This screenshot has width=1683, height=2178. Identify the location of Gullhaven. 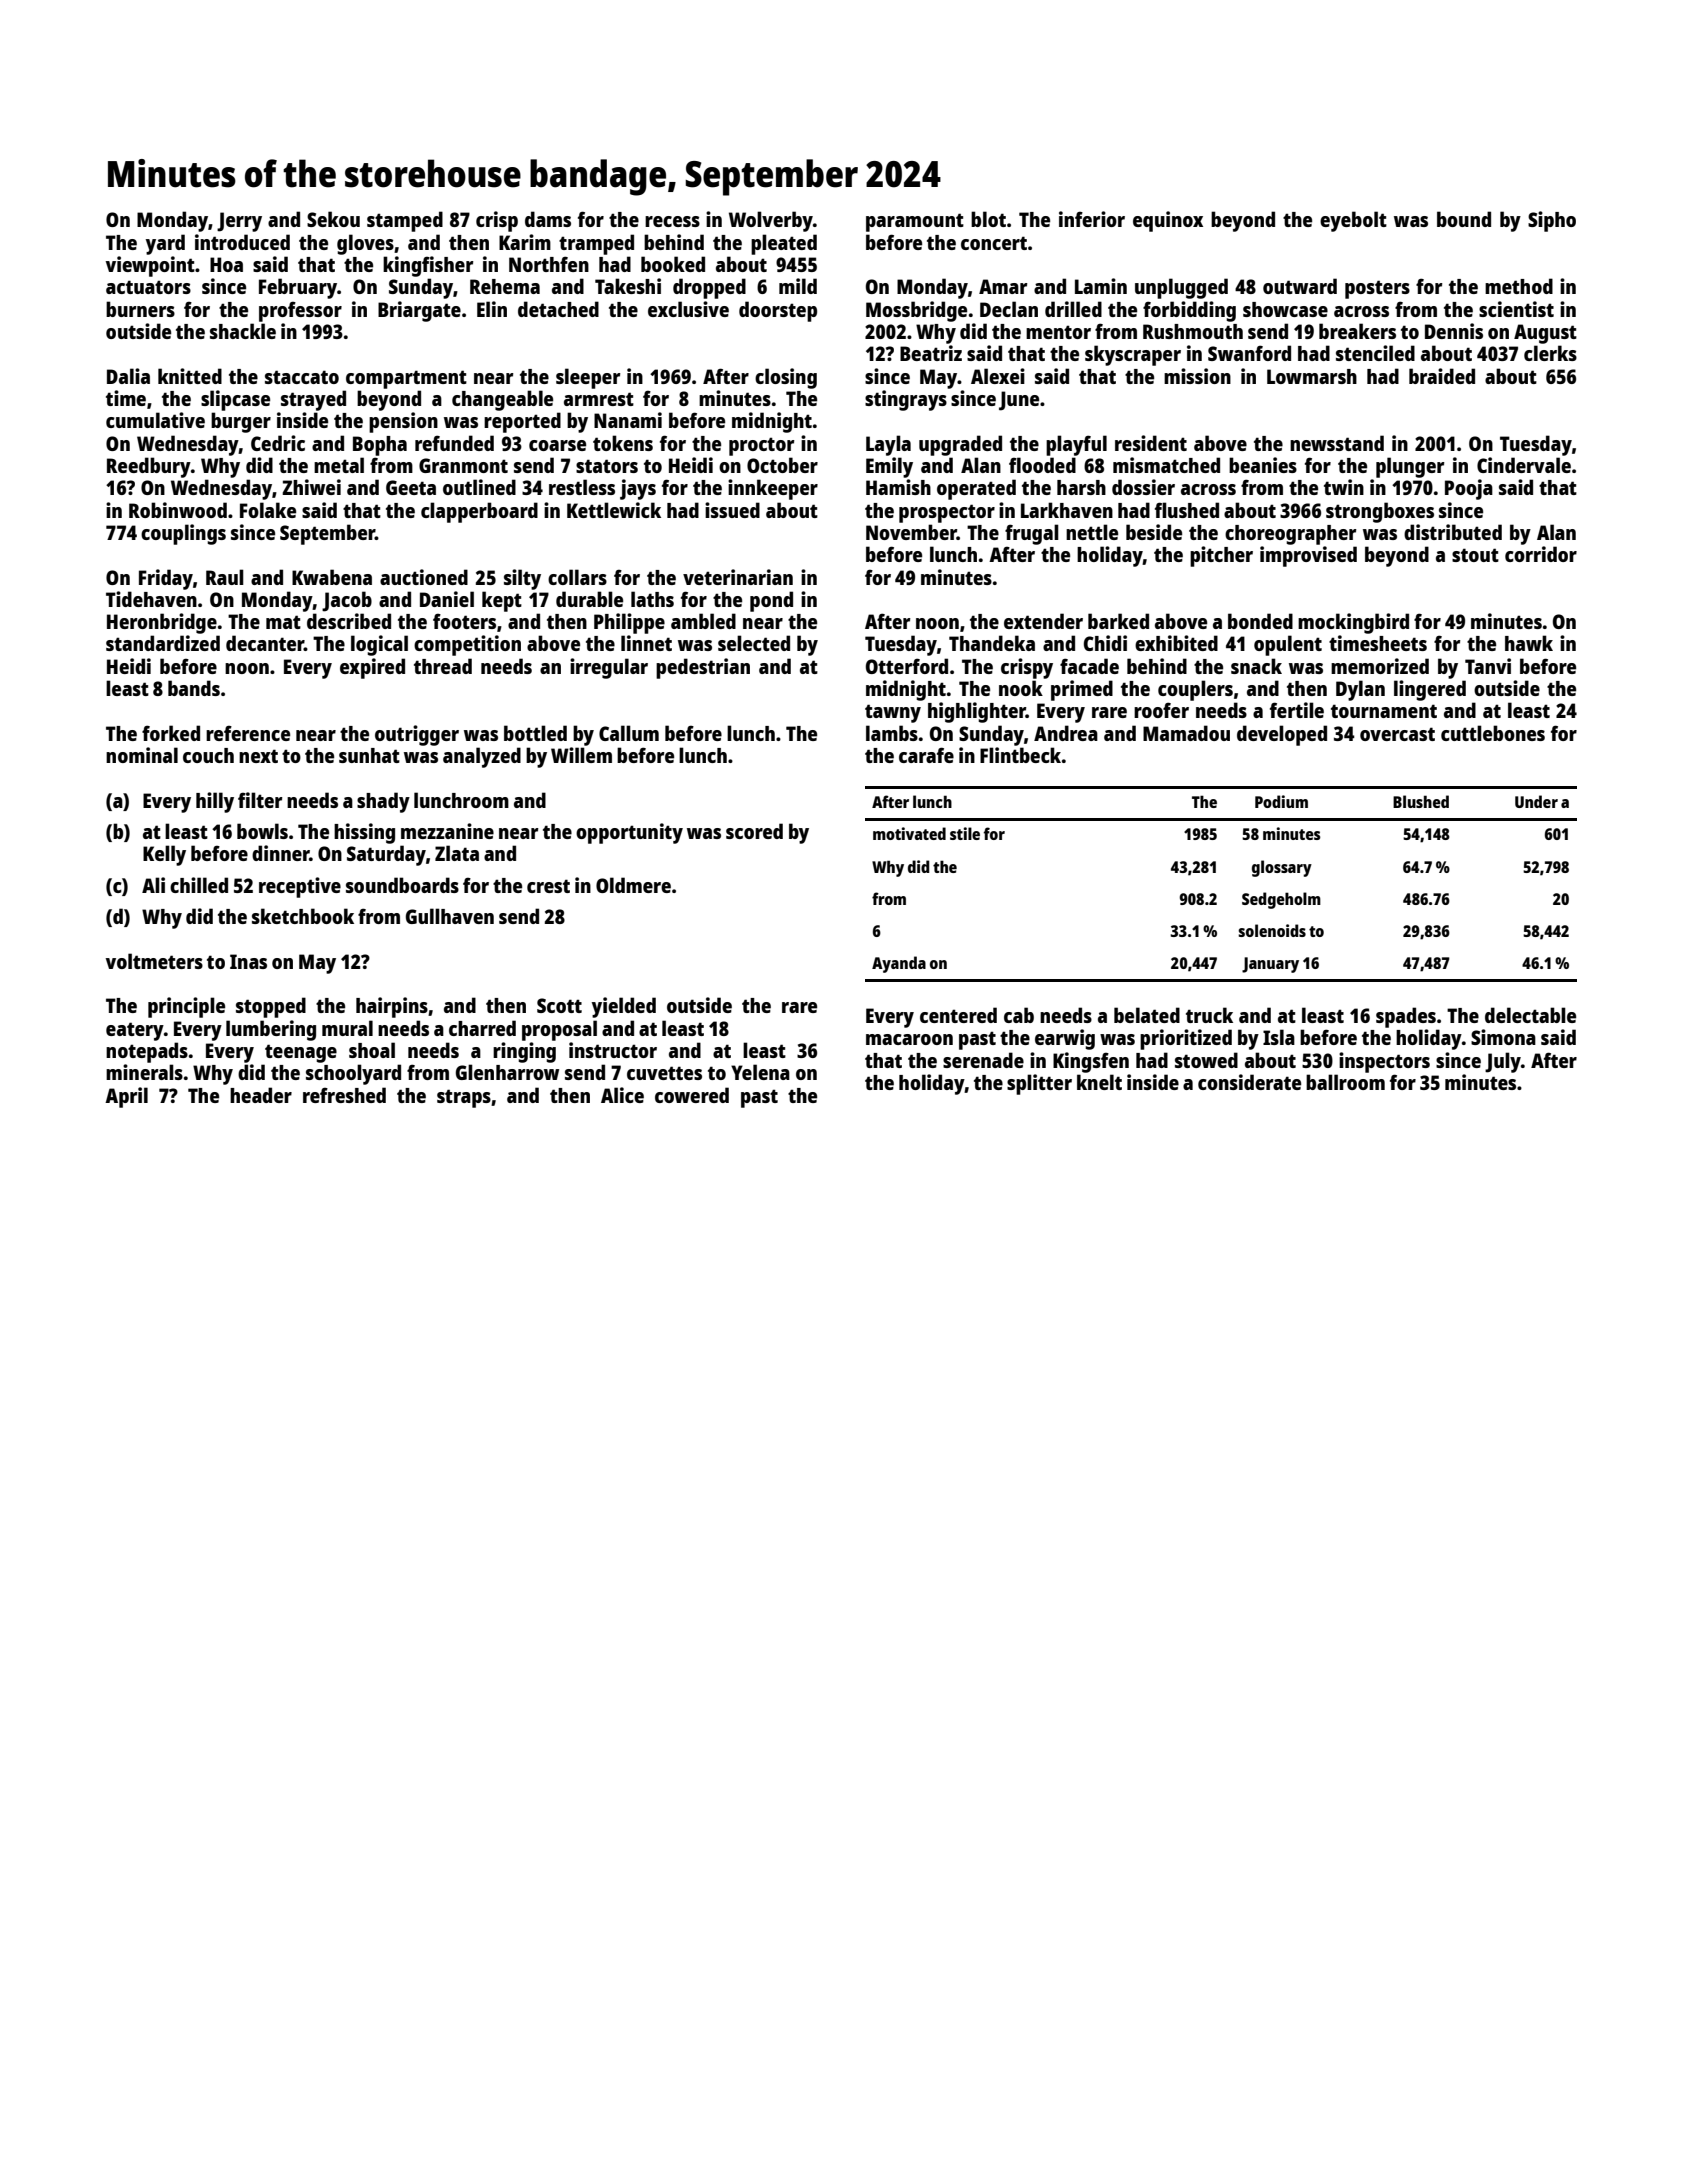
(450, 916).
